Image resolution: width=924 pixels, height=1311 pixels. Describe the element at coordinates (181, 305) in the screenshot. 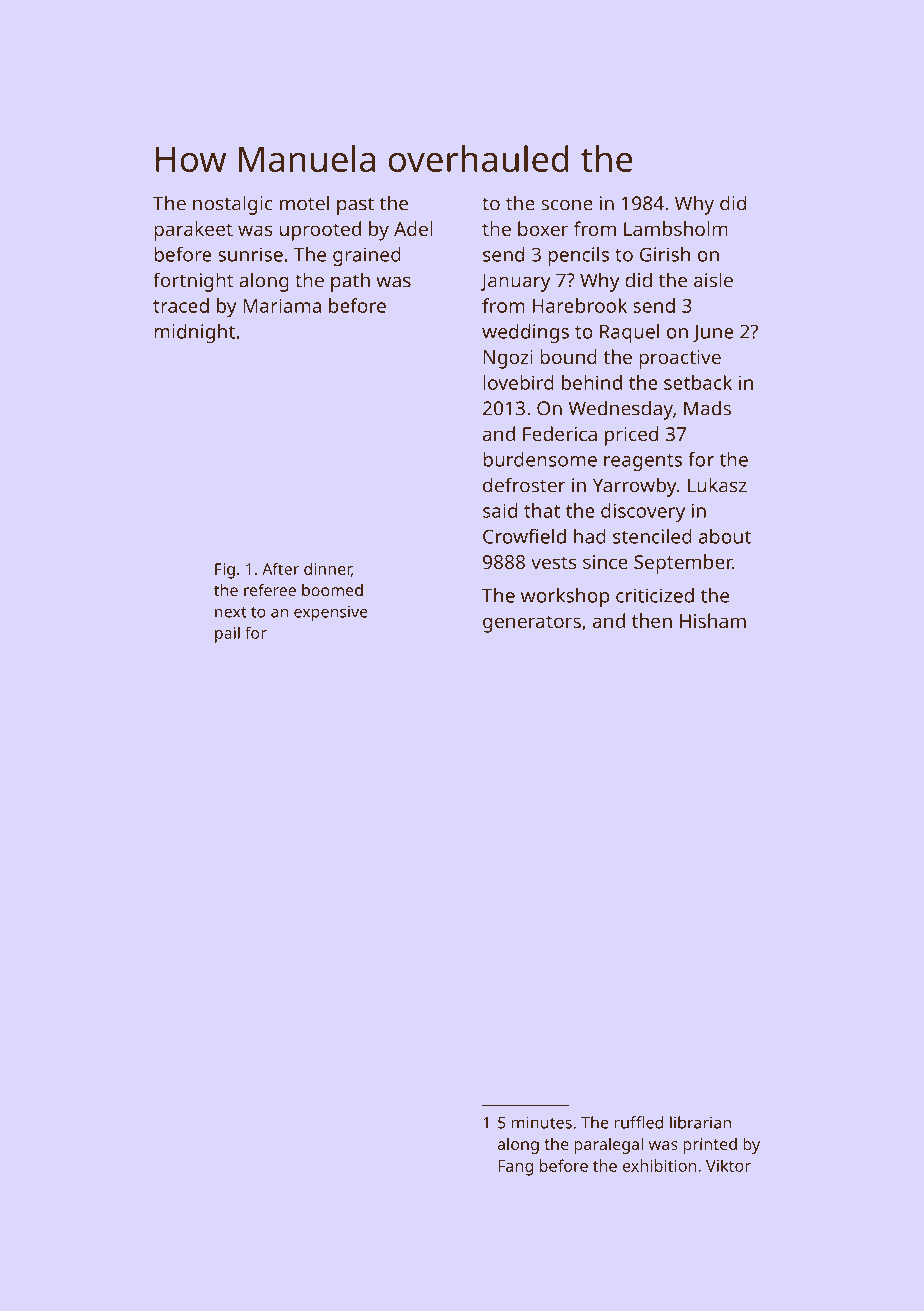

I see `traced` at that location.
